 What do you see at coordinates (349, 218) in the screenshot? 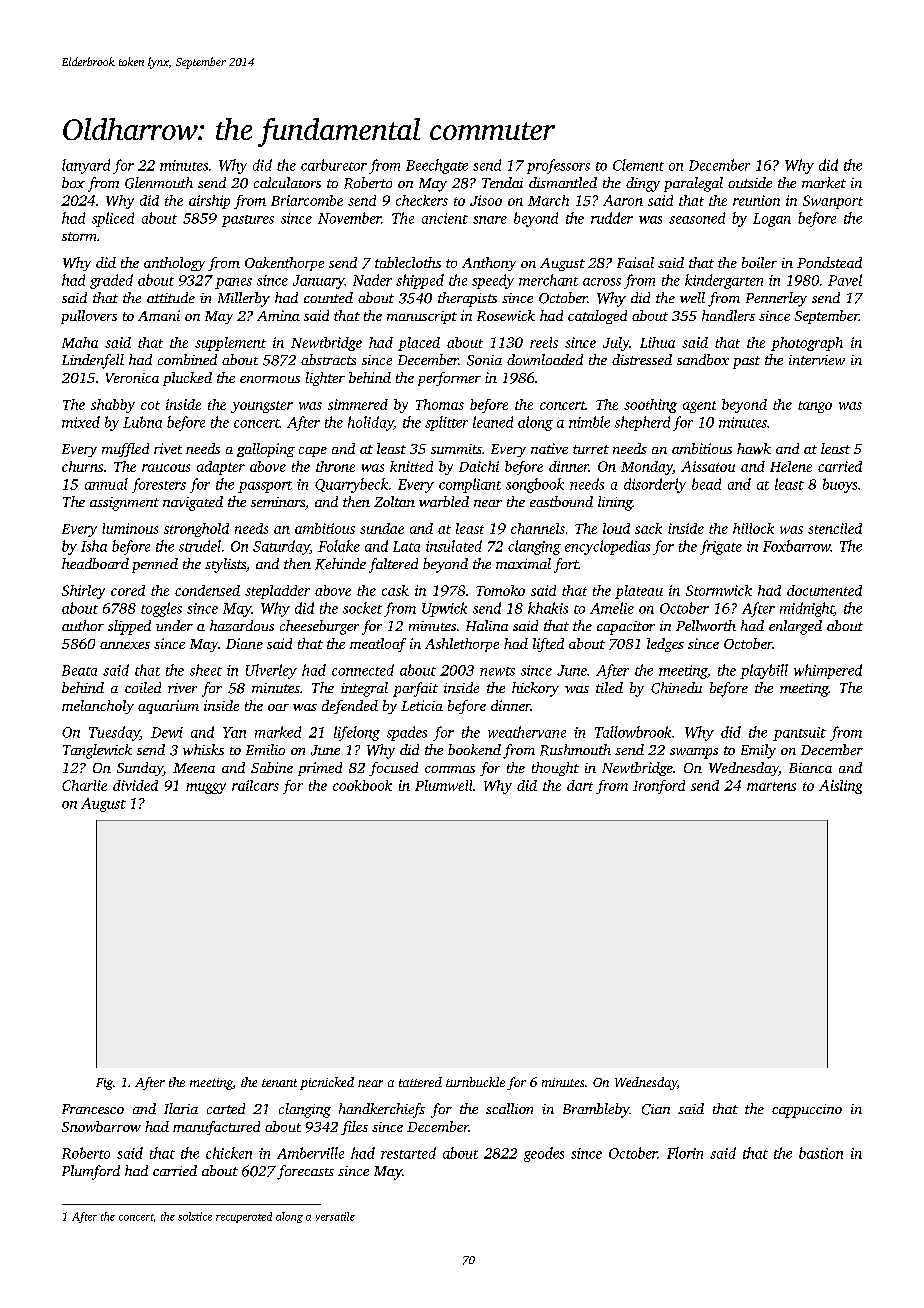
I see `November` at bounding box center [349, 218].
